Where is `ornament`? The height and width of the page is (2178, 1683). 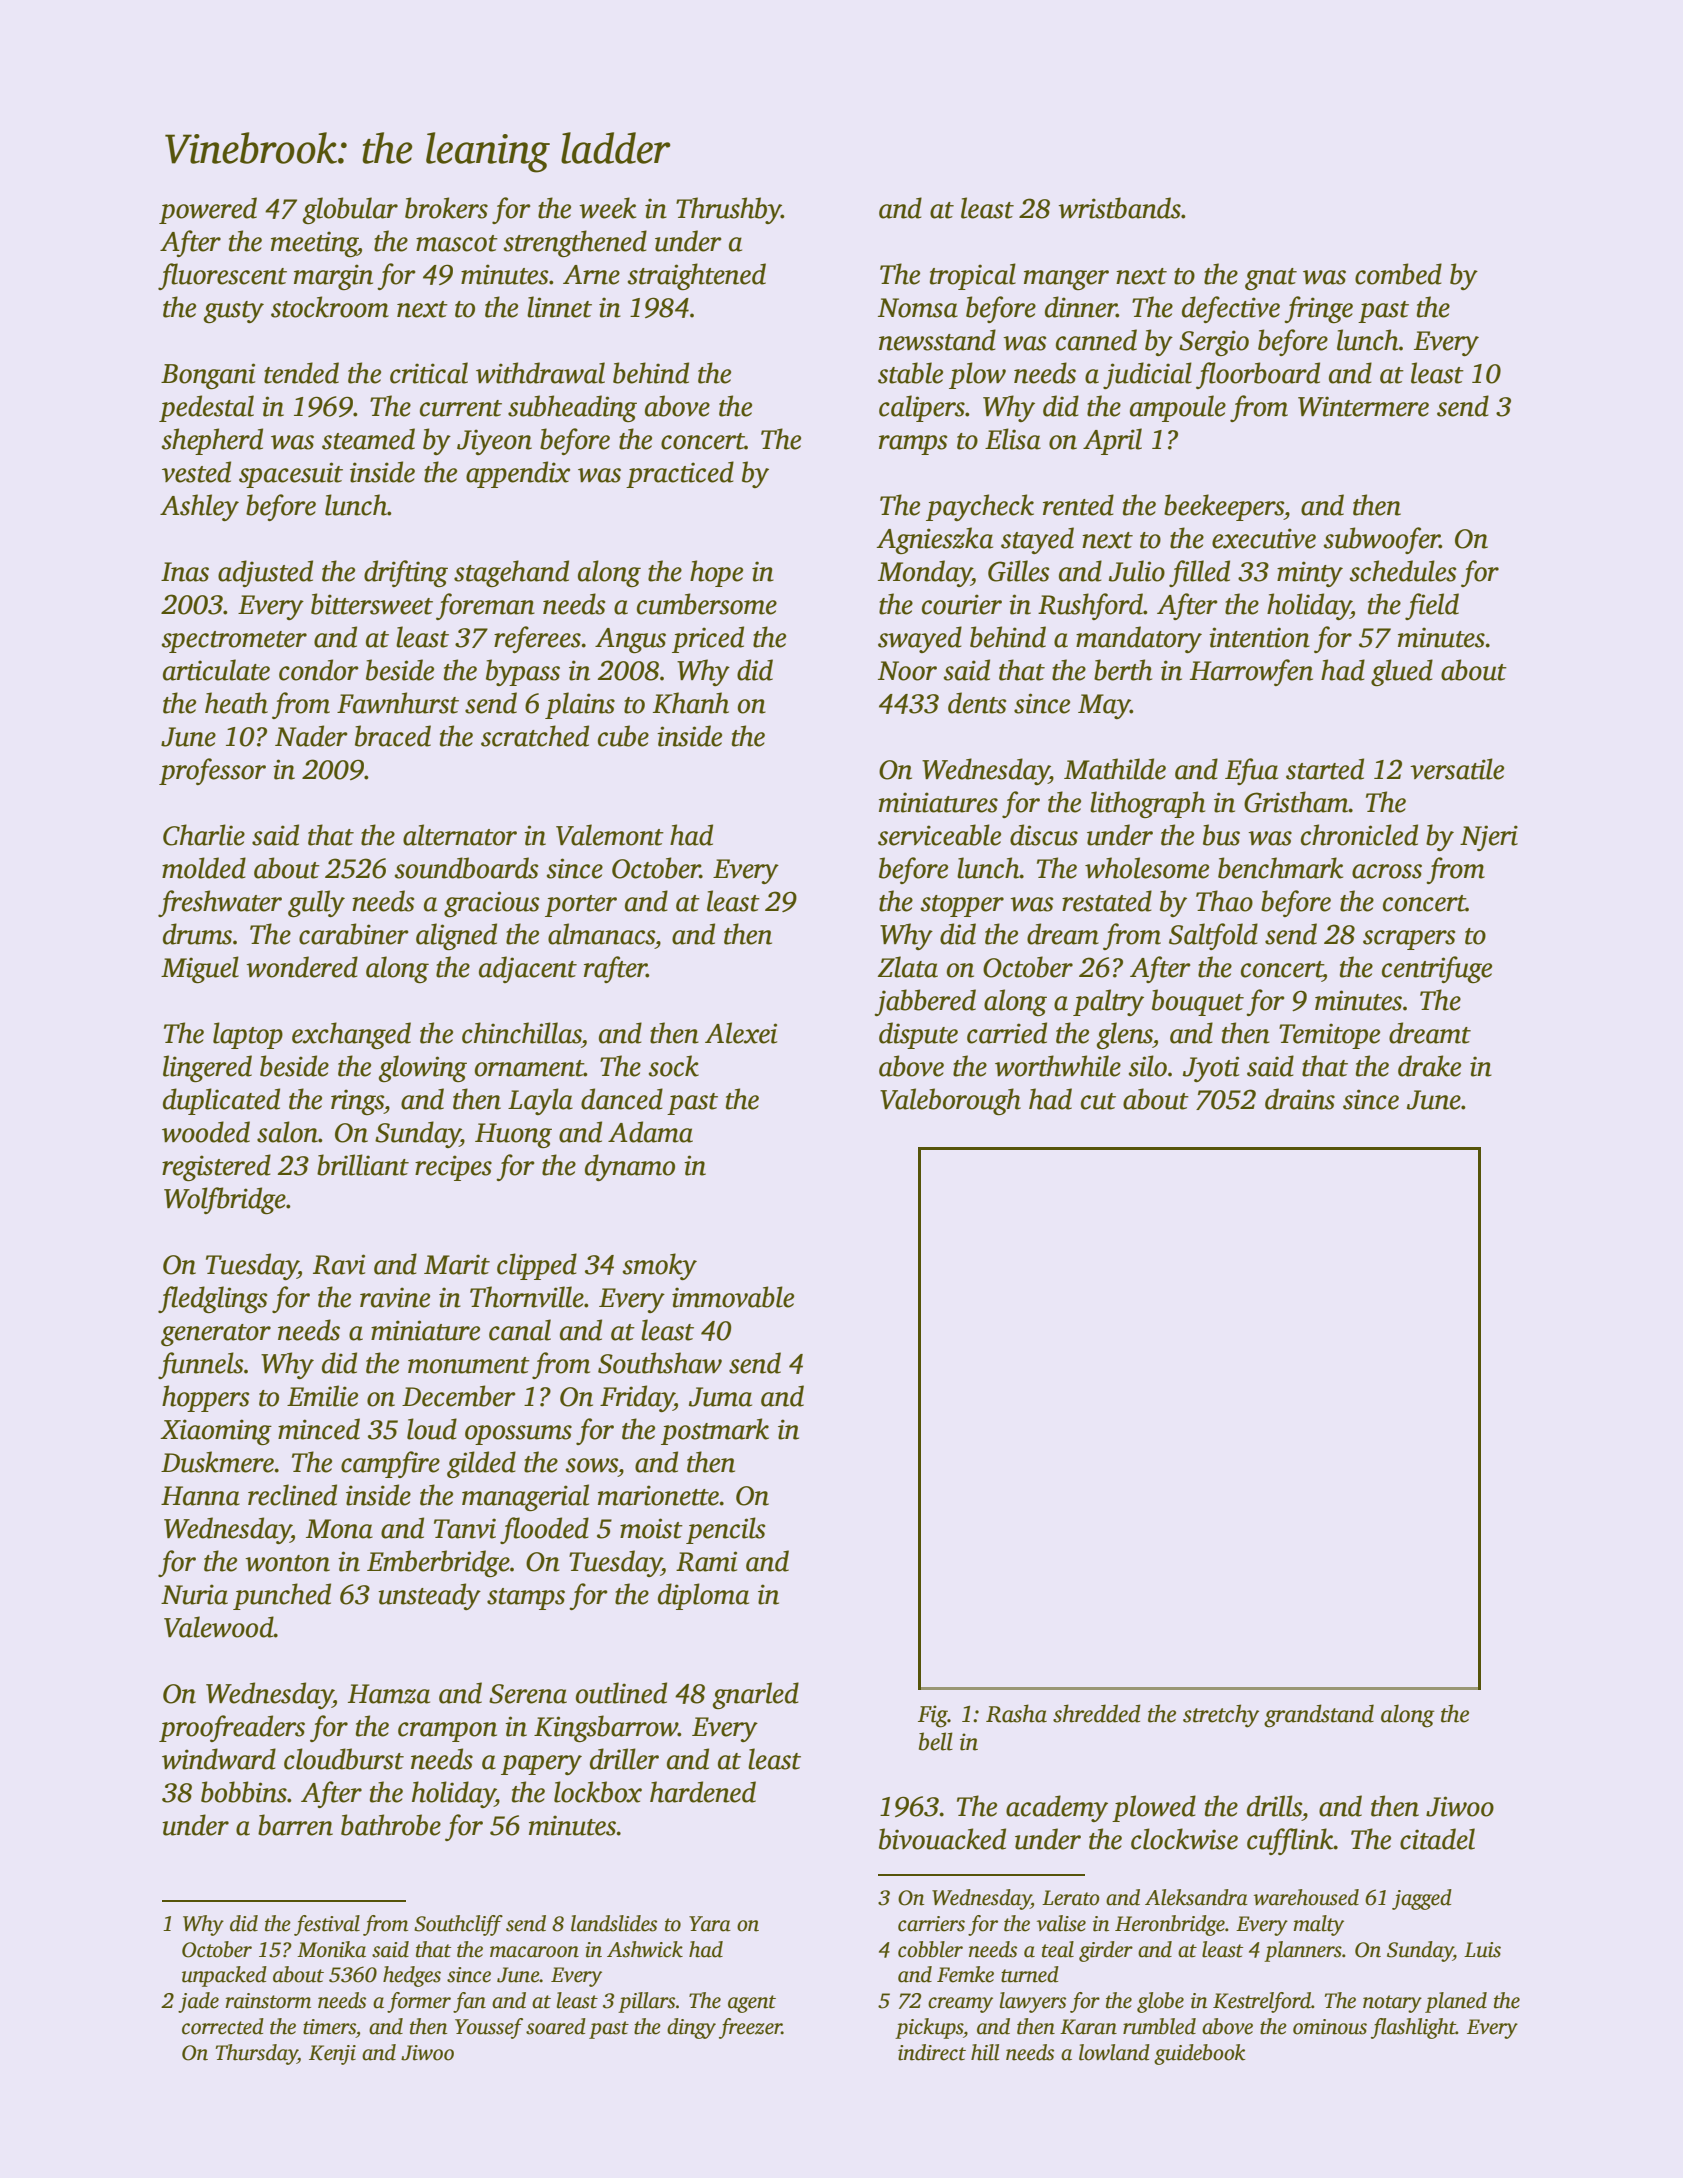
ornament is located at coordinates (529, 1068).
